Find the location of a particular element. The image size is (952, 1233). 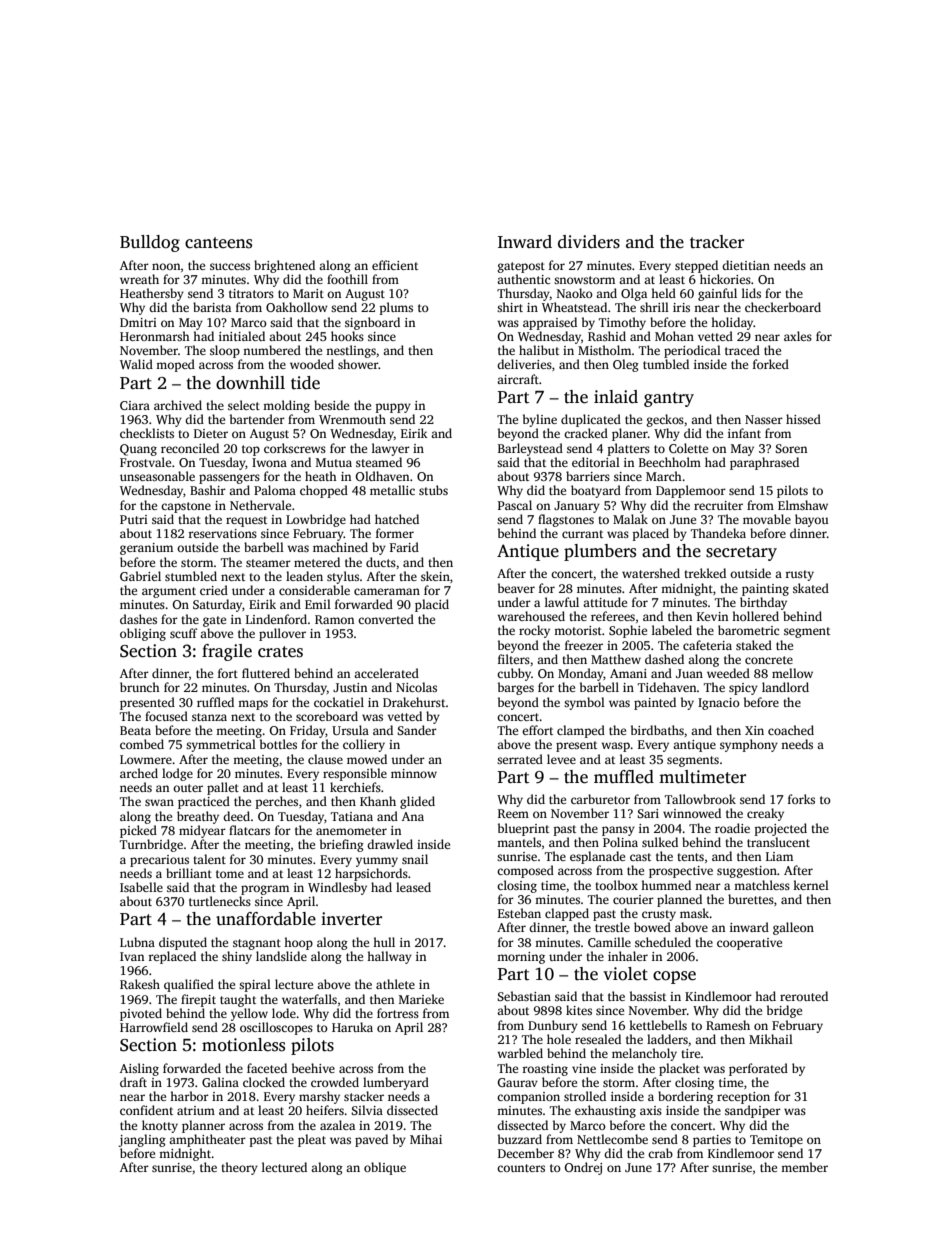

paraphrased is located at coordinates (764, 463).
